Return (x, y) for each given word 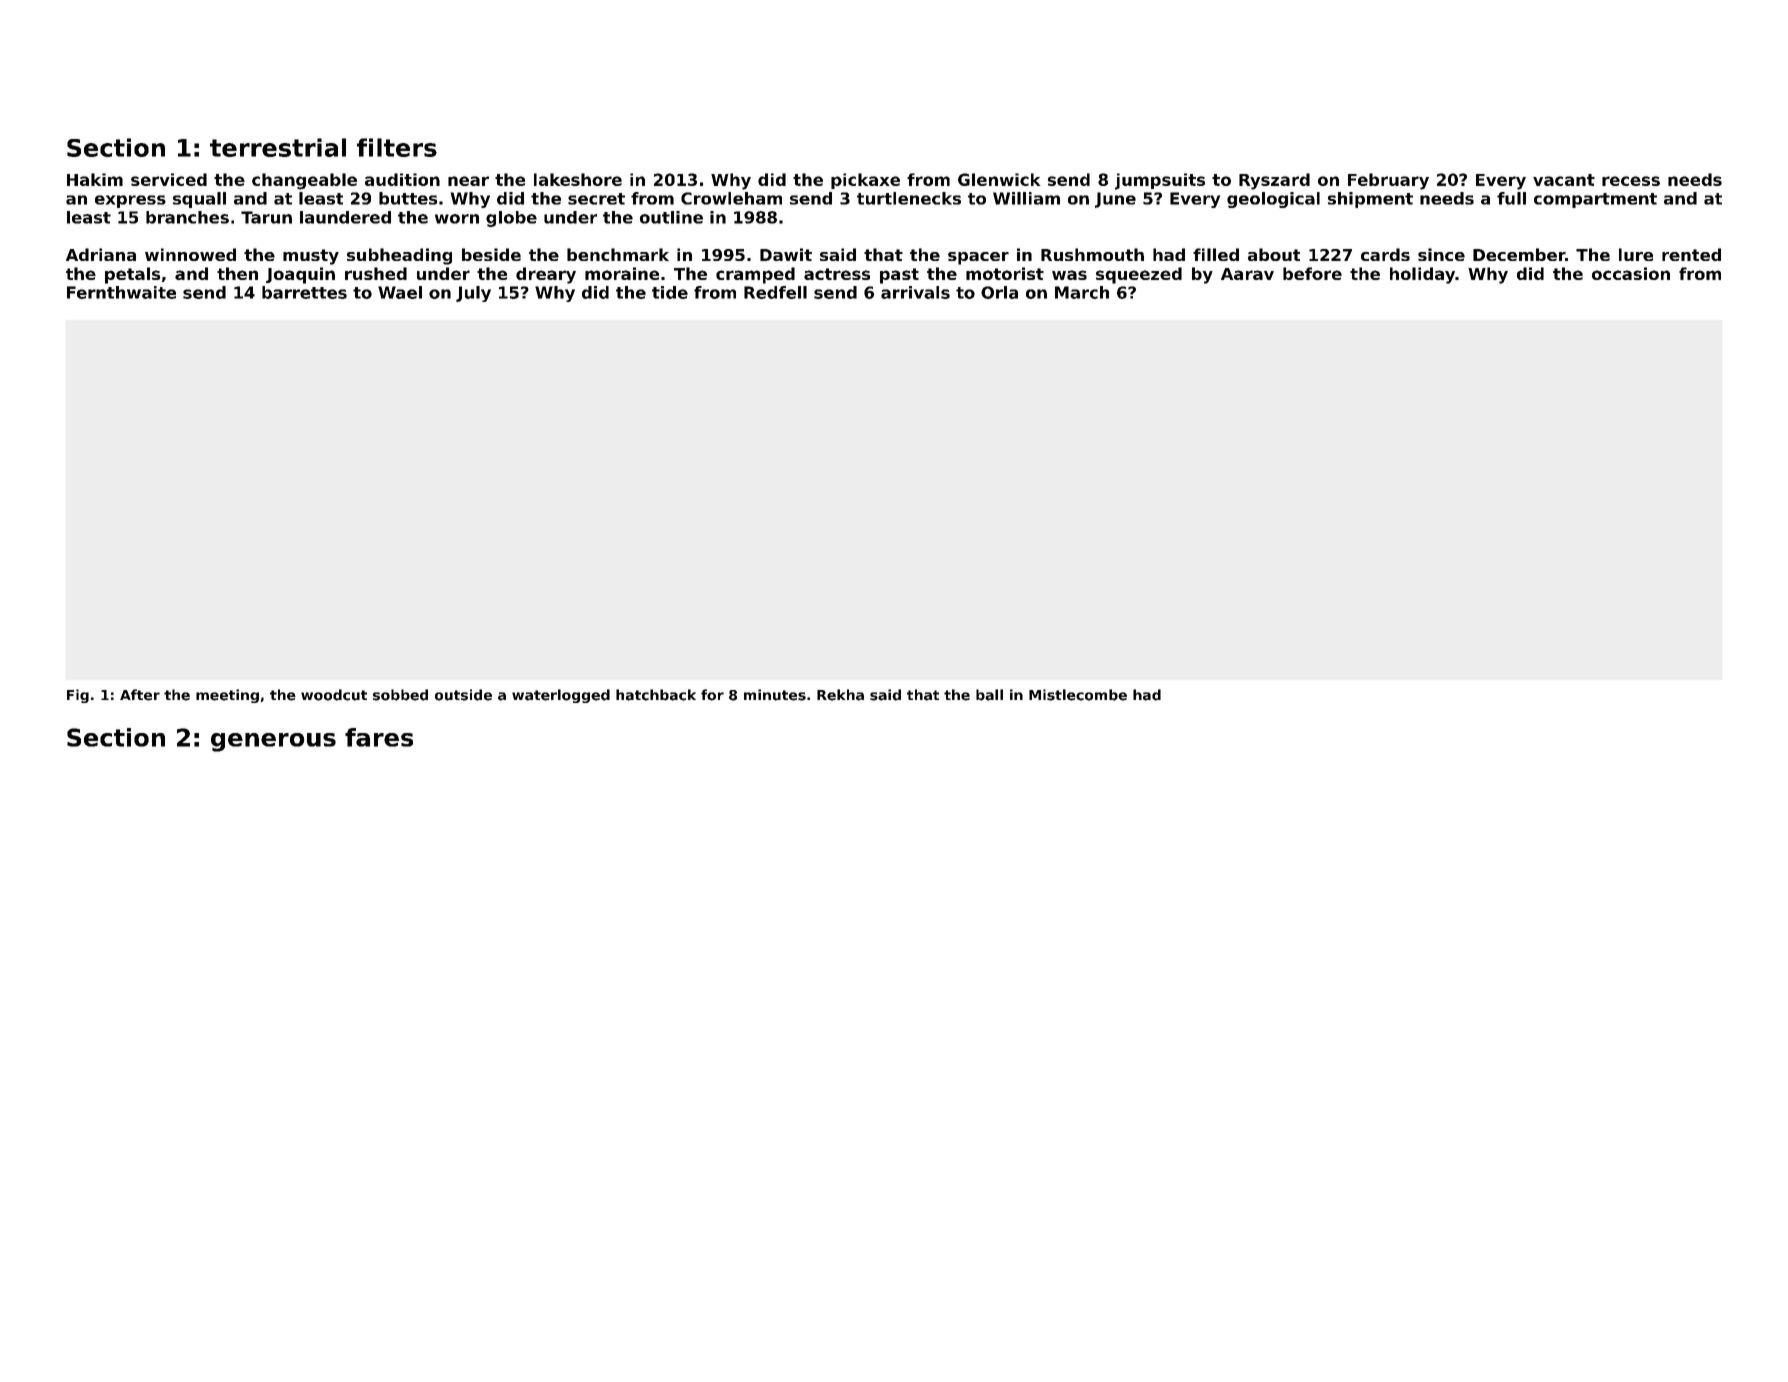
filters (397, 147)
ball (989, 695)
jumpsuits (1160, 181)
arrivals (915, 292)
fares (379, 737)
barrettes (304, 292)
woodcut (334, 695)
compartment (1595, 200)
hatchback (656, 695)
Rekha (840, 695)
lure (1636, 254)
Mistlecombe (1078, 695)
